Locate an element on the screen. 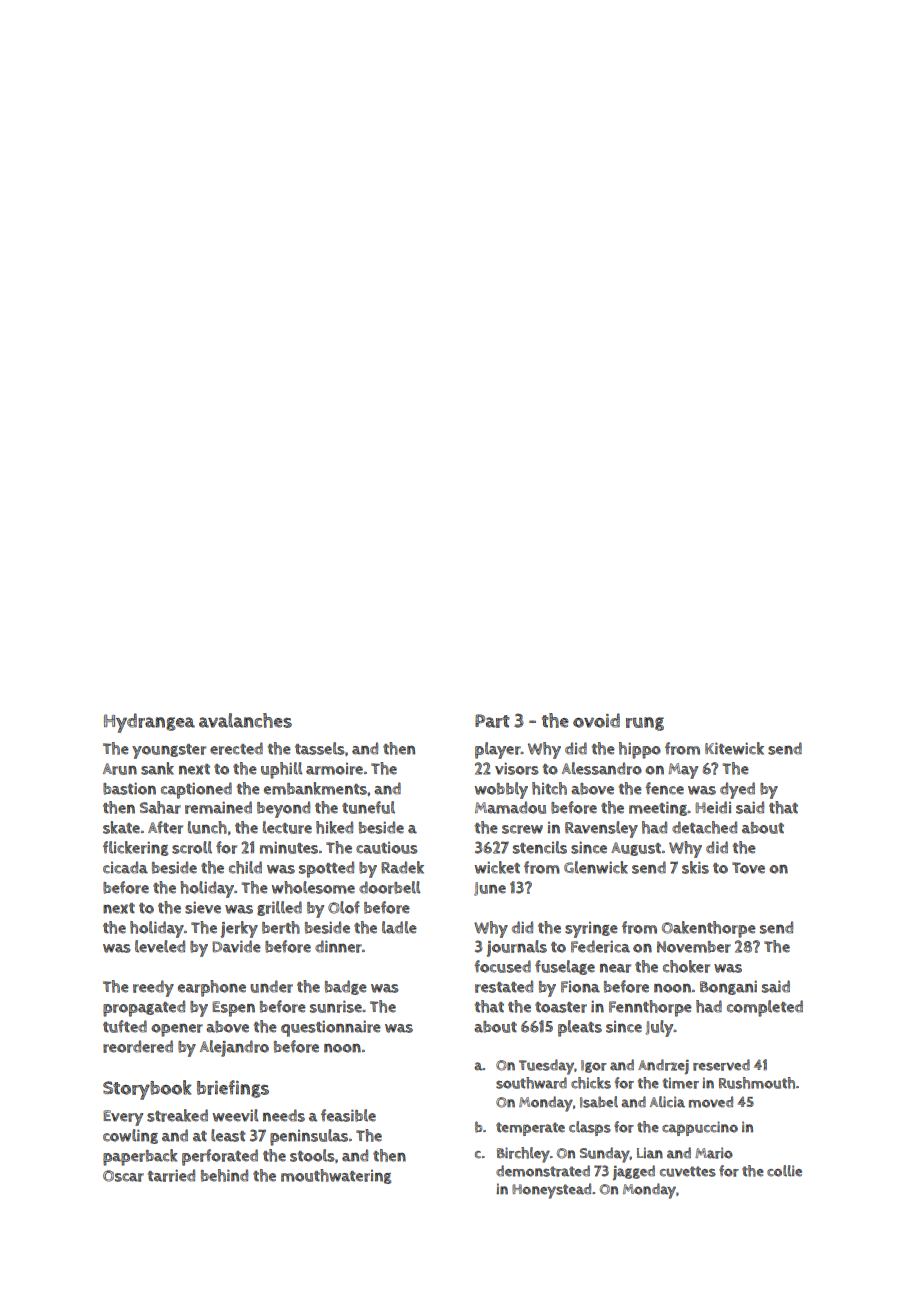 The width and height of the screenshot is (908, 1316). player is located at coordinates (498, 750).
